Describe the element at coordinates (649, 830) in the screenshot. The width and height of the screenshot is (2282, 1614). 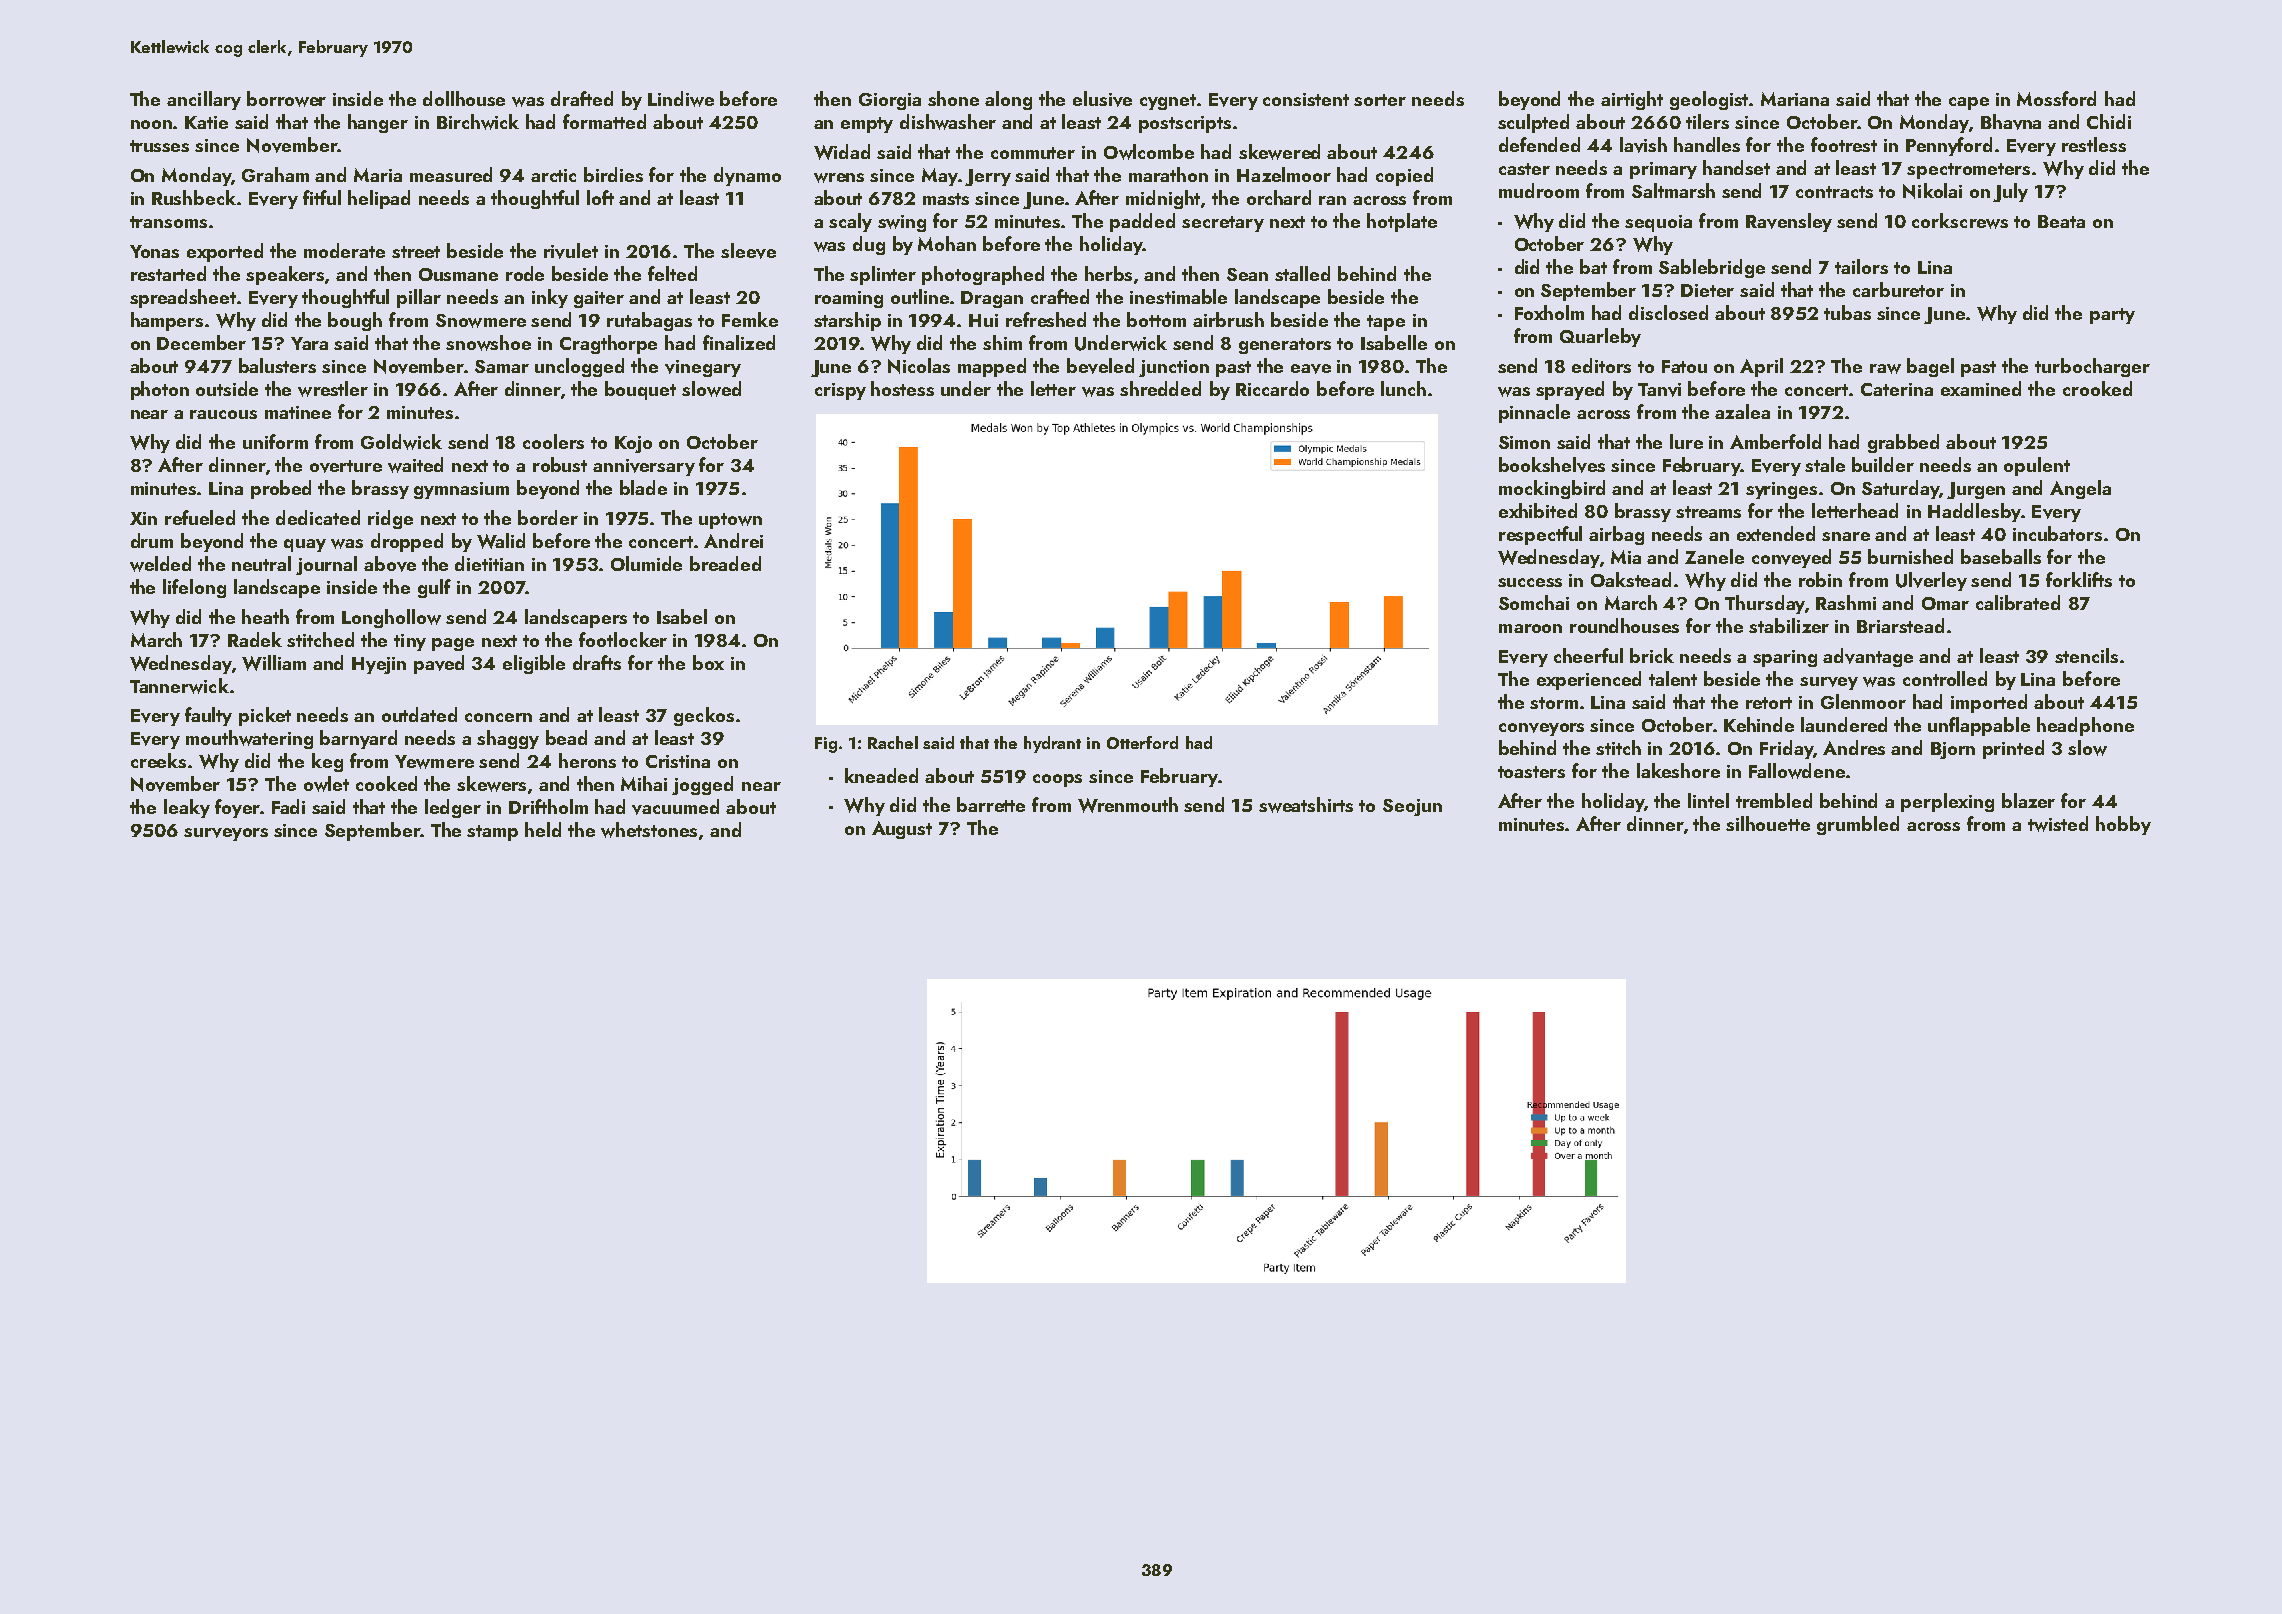
I see `whetstones` at that location.
